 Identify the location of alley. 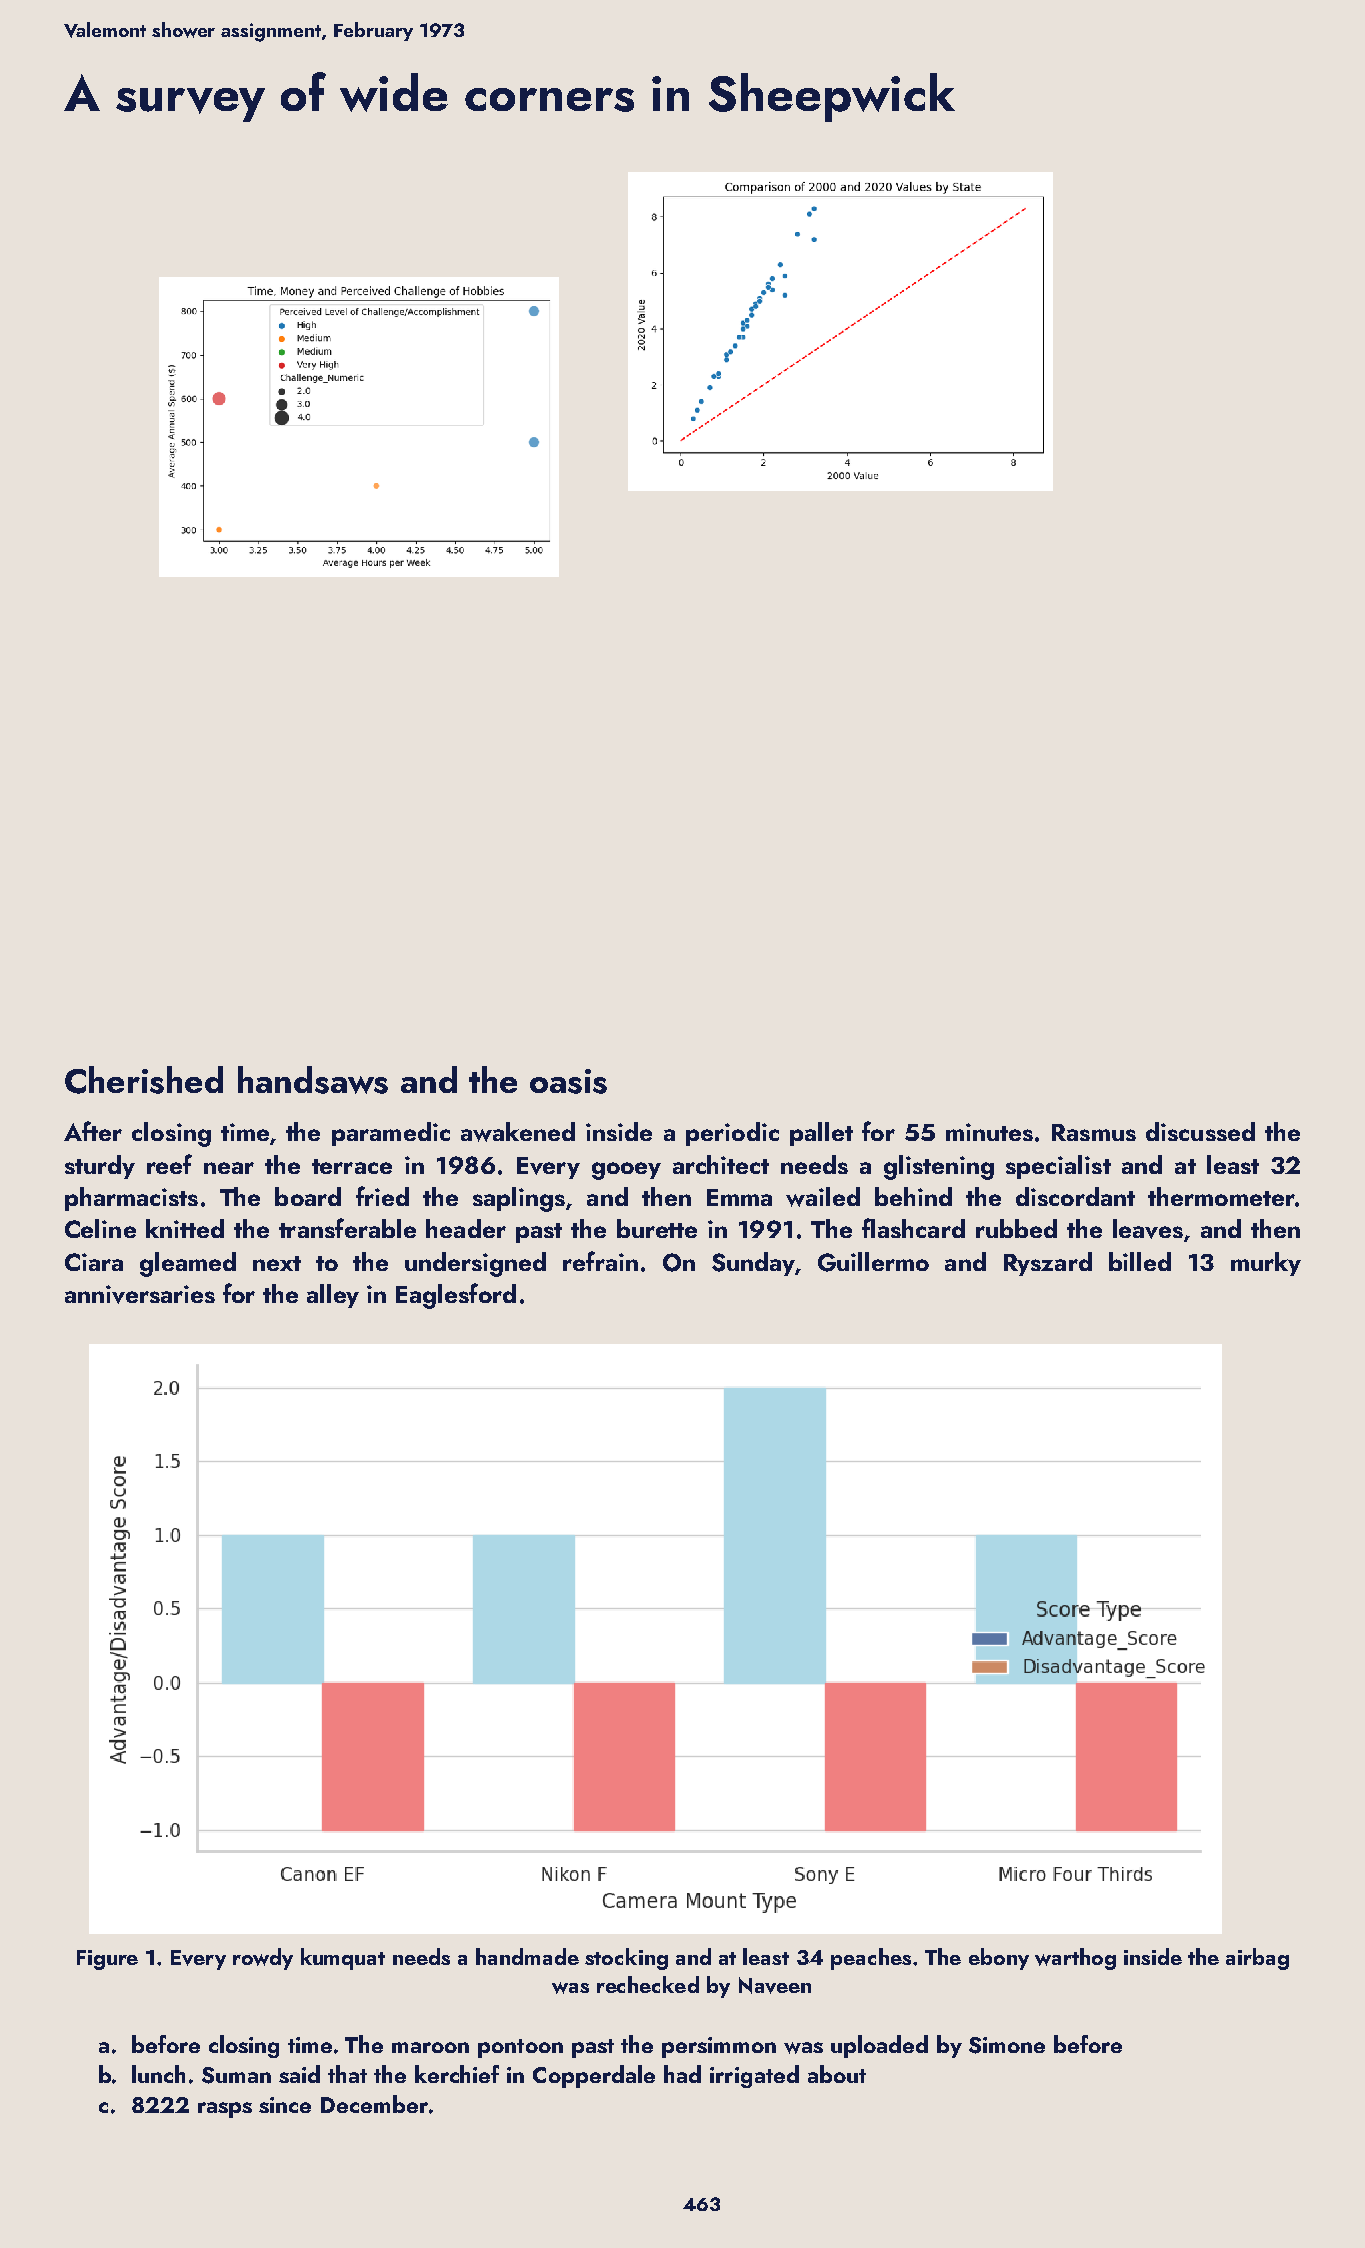
(333, 1296).
